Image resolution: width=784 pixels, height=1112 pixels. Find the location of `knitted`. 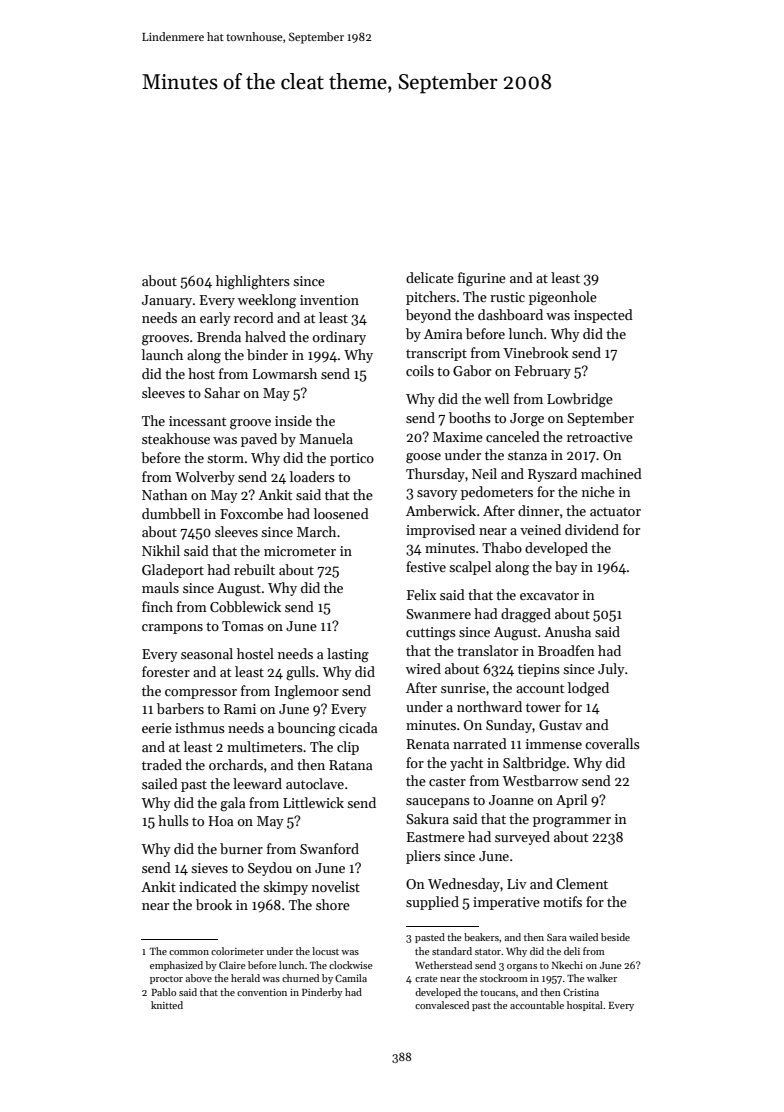

knitted is located at coordinates (167, 1005).
